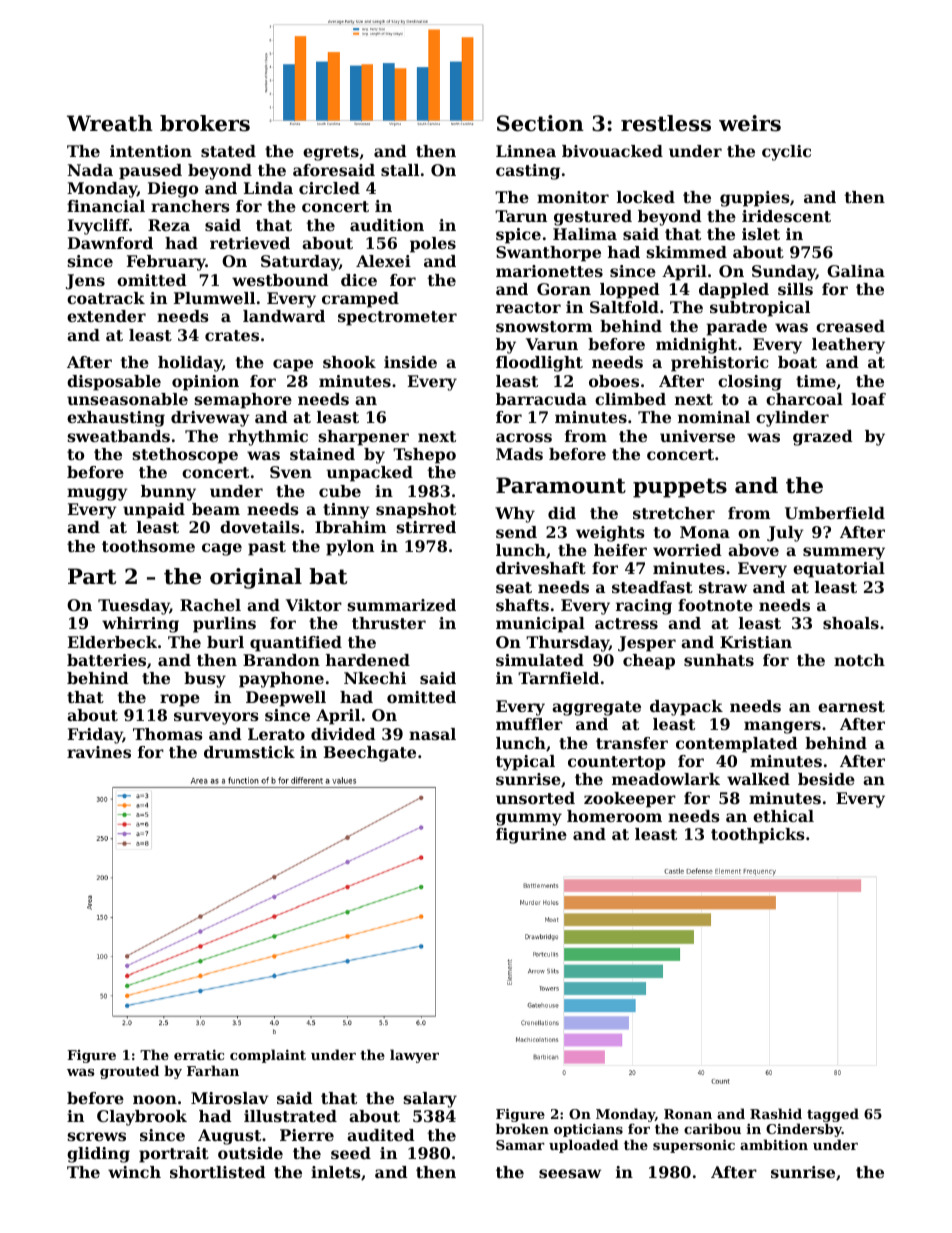 The height and width of the page is (1233, 952). What do you see at coordinates (540, 123) in the page?
I see `Section` at bounding box center [540, 123].
